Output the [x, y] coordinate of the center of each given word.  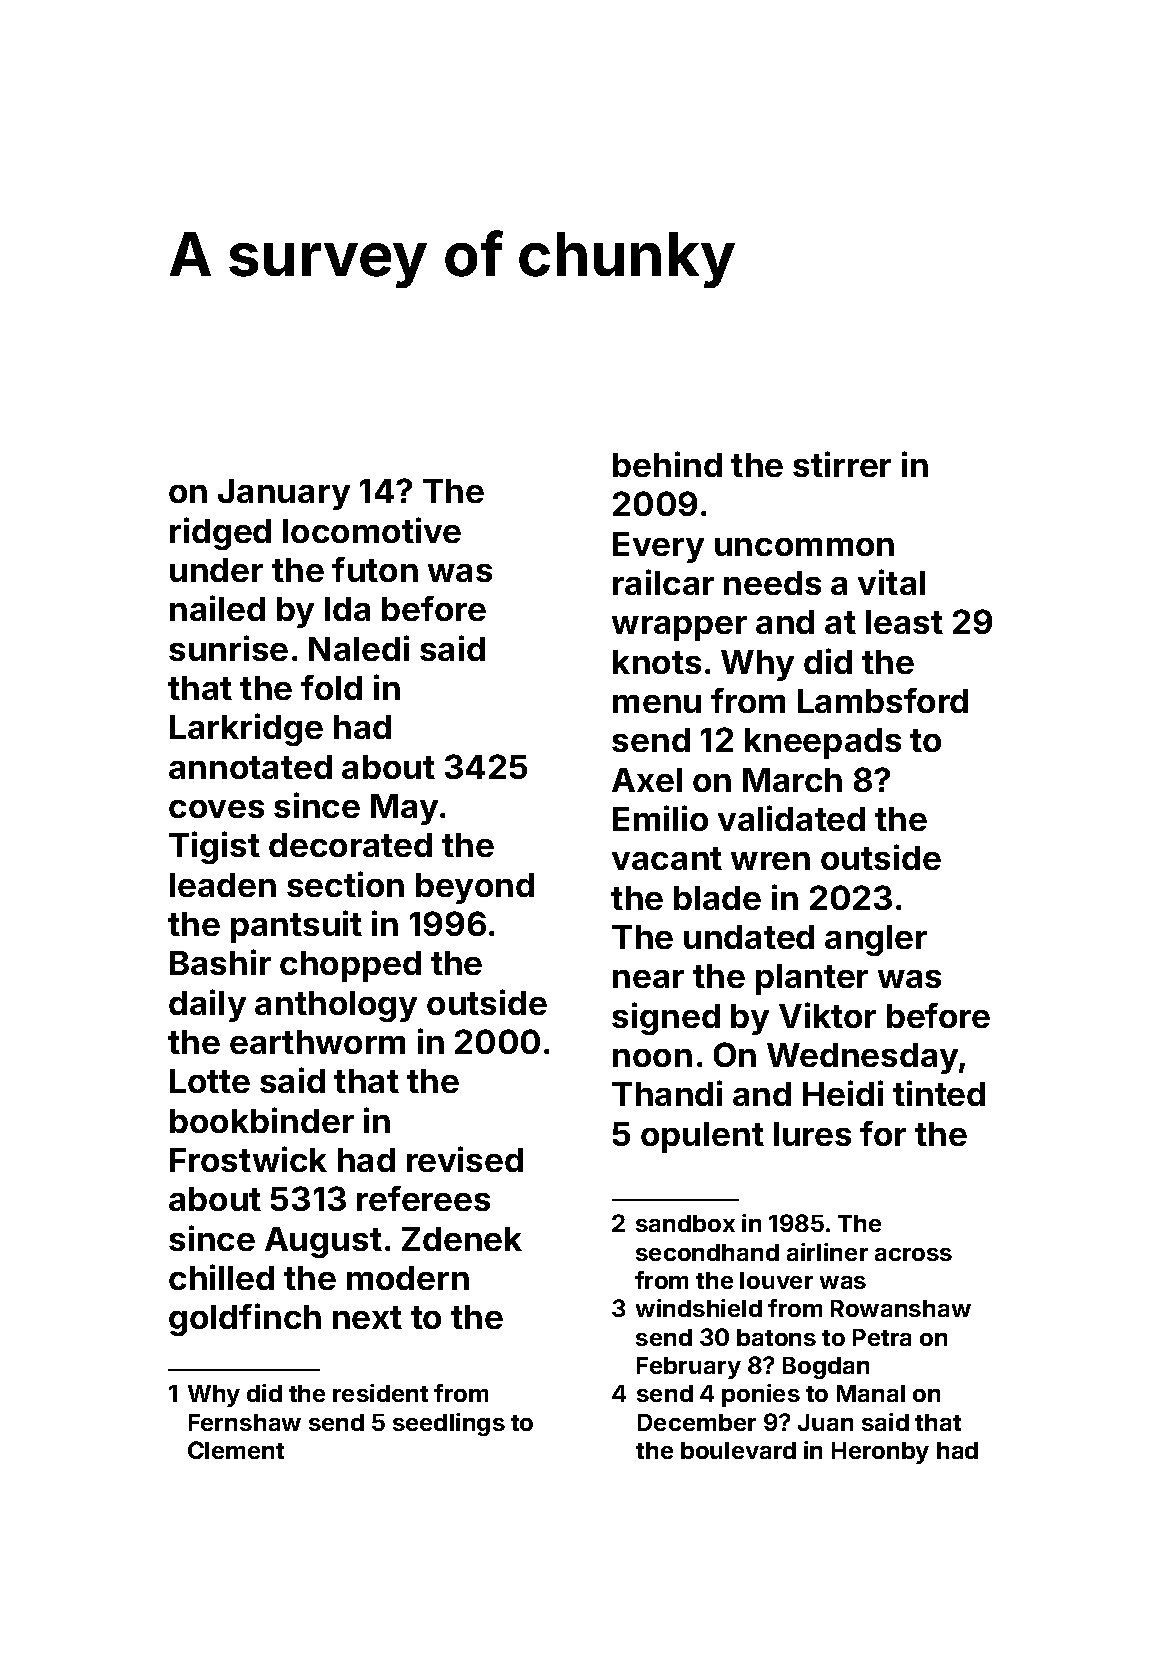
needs [772, 583]
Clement [236, 1450]
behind [667, 464]
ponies [761, 1395]
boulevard [738, 1450]
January [284, 494]
